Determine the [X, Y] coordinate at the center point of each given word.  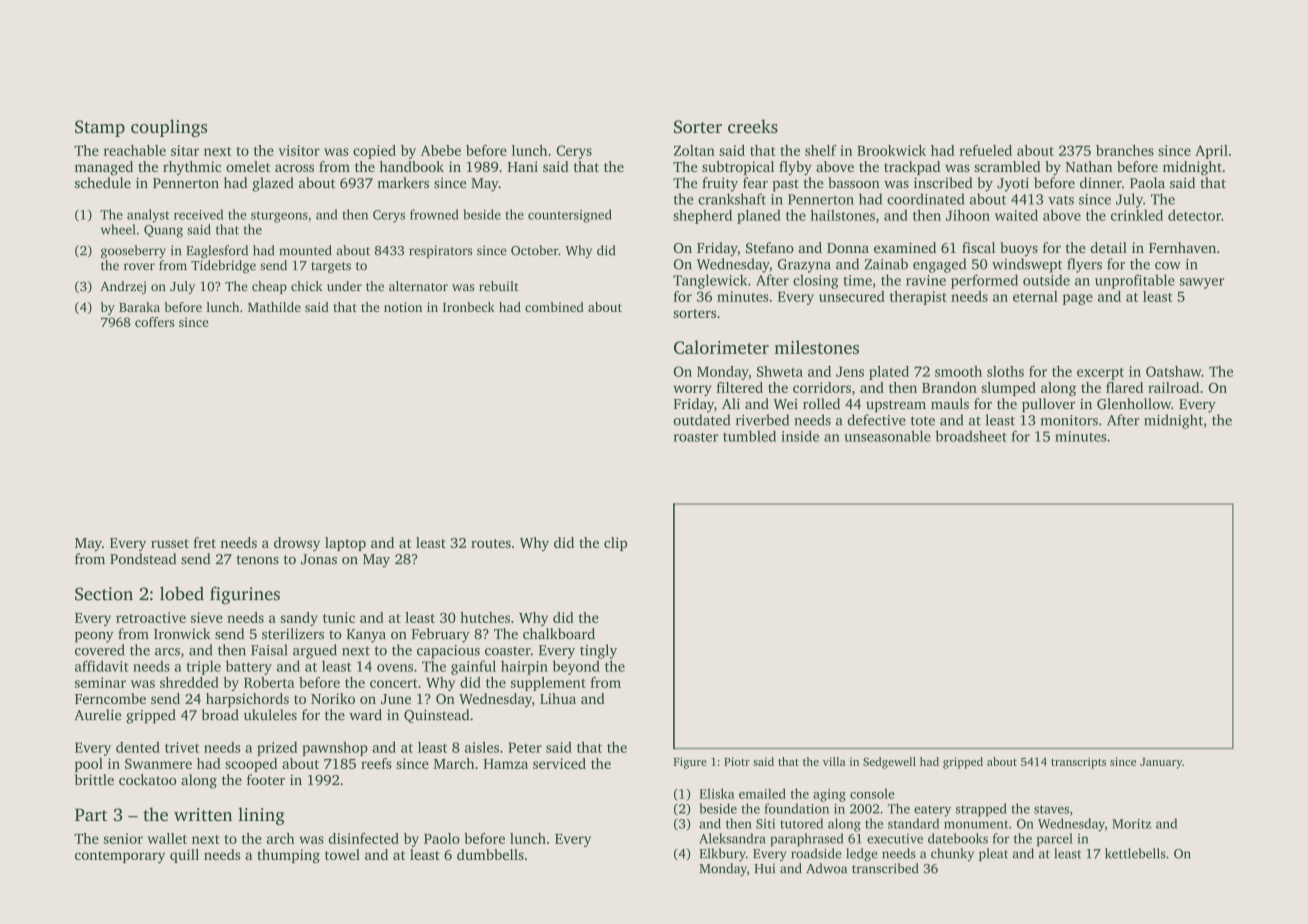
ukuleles [270, 715]
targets [331, 267]
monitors [1069, 420]
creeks [753, 126]
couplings [169, 128]
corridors [822, 387]
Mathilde [274, 307]
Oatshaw [1174, 371]
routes [491, 543]
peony [94, 637]
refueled [985, 150]
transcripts [1078, 763]
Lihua [558, 698]
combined [554, 307]
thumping [288, 856]
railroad [1173, 387]
